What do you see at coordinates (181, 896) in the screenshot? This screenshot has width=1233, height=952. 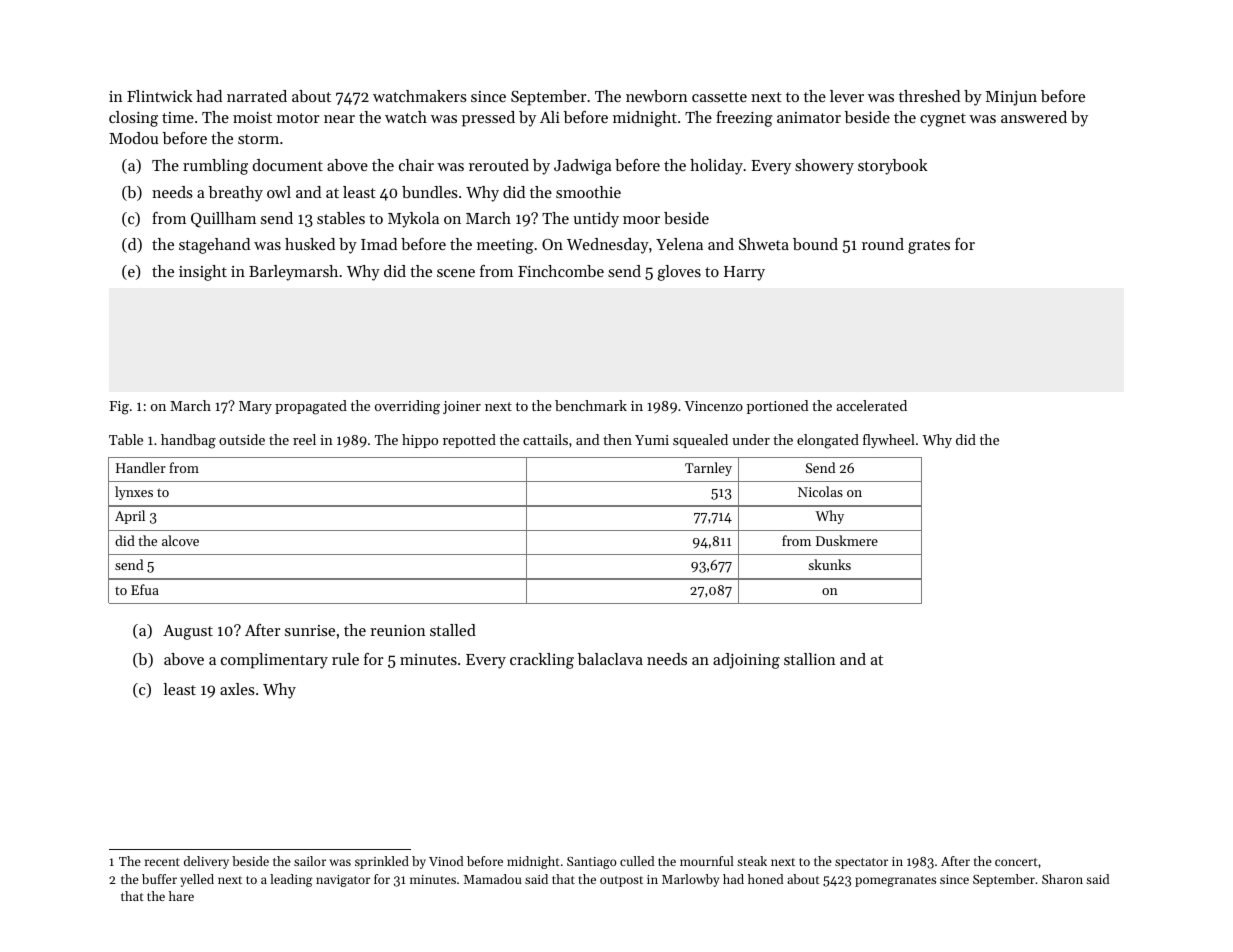 I see `hare` at bounding box center [181, 896].
